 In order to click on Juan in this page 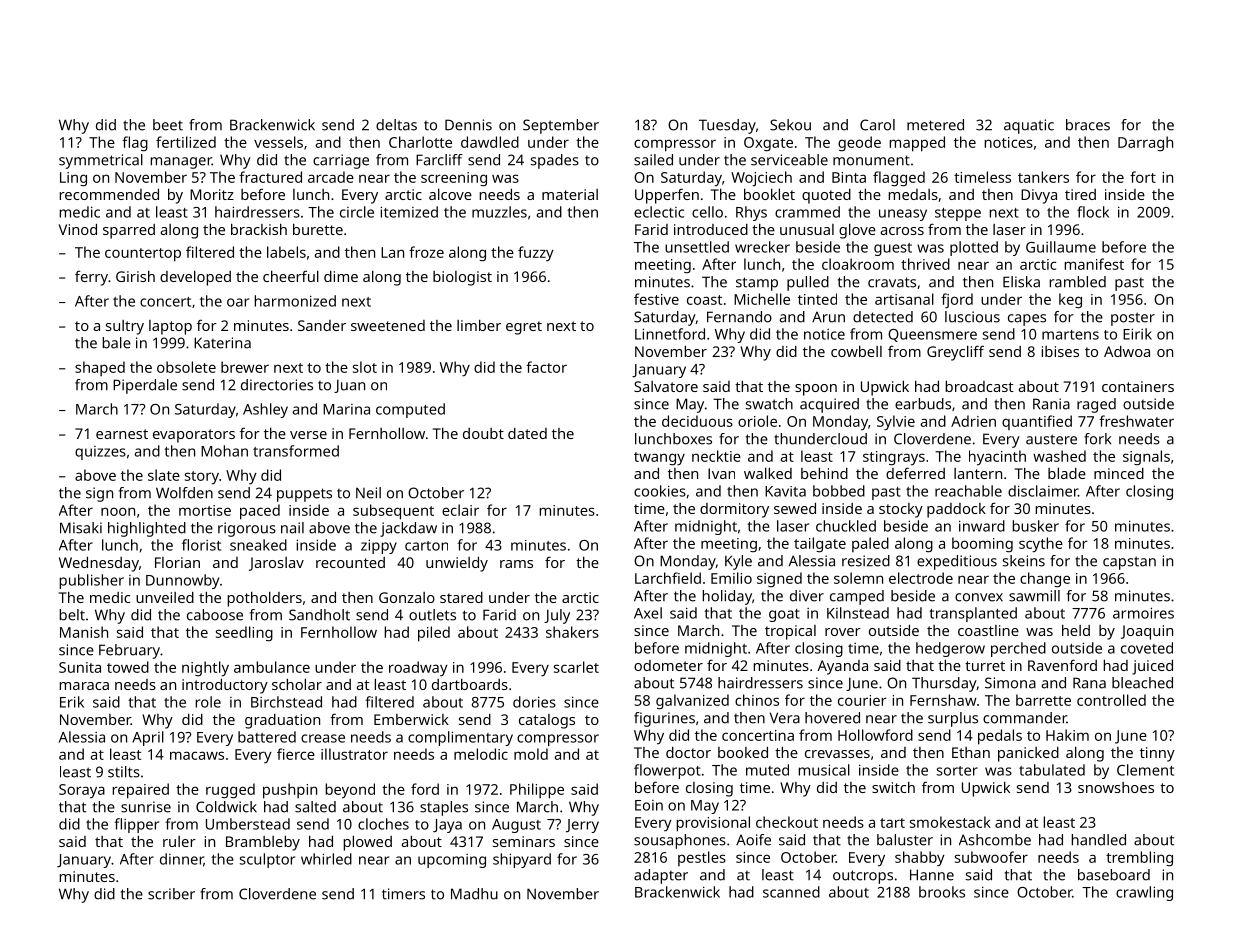, I will do `click(349, 386)`.
